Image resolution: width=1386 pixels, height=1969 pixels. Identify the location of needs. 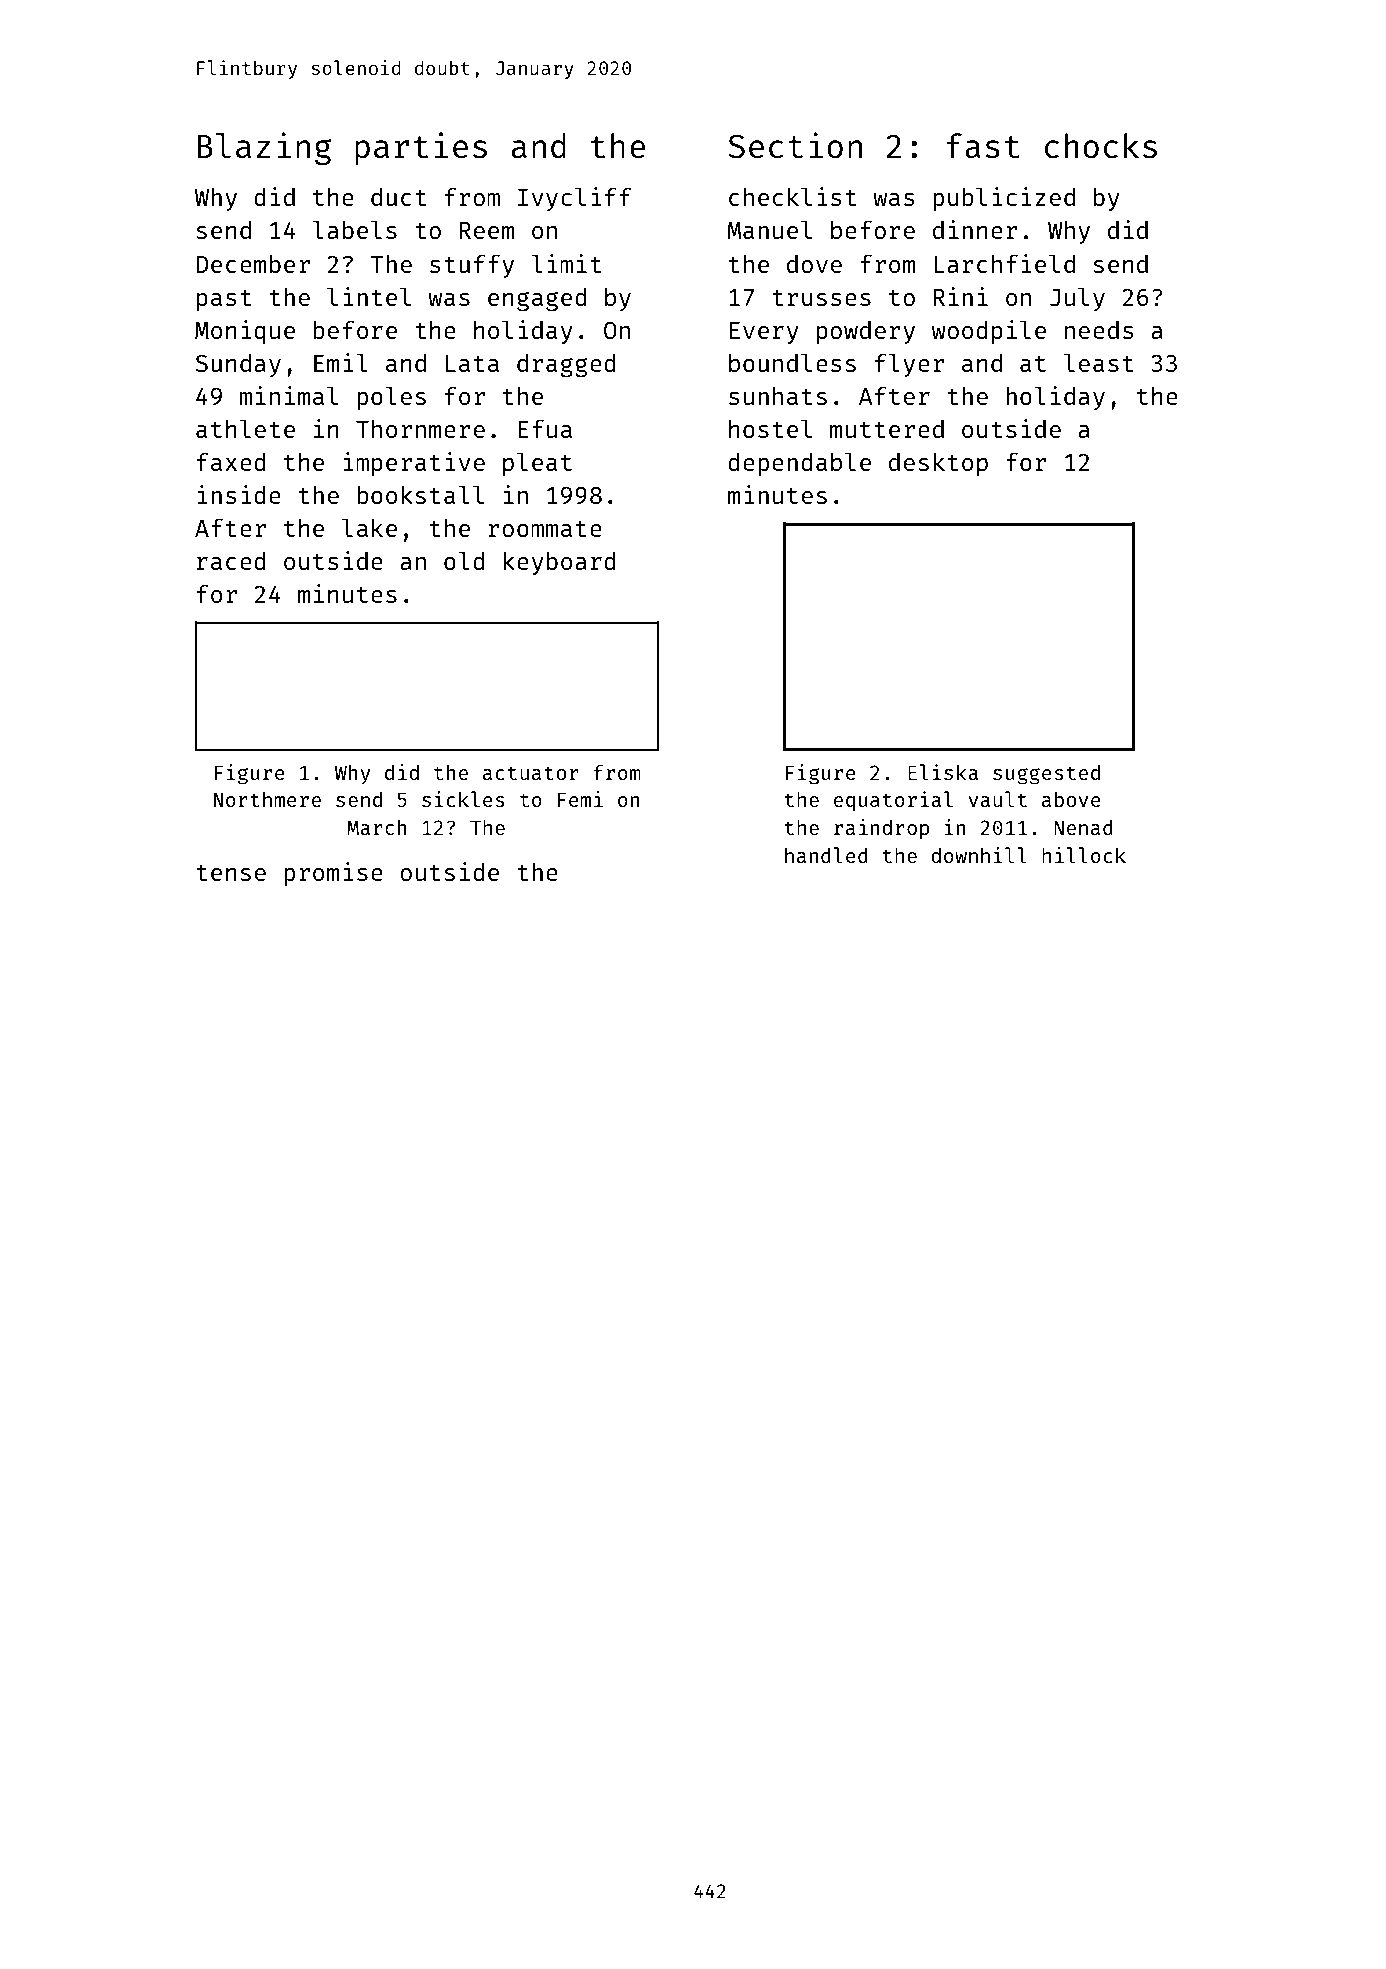
(1099, 330).
